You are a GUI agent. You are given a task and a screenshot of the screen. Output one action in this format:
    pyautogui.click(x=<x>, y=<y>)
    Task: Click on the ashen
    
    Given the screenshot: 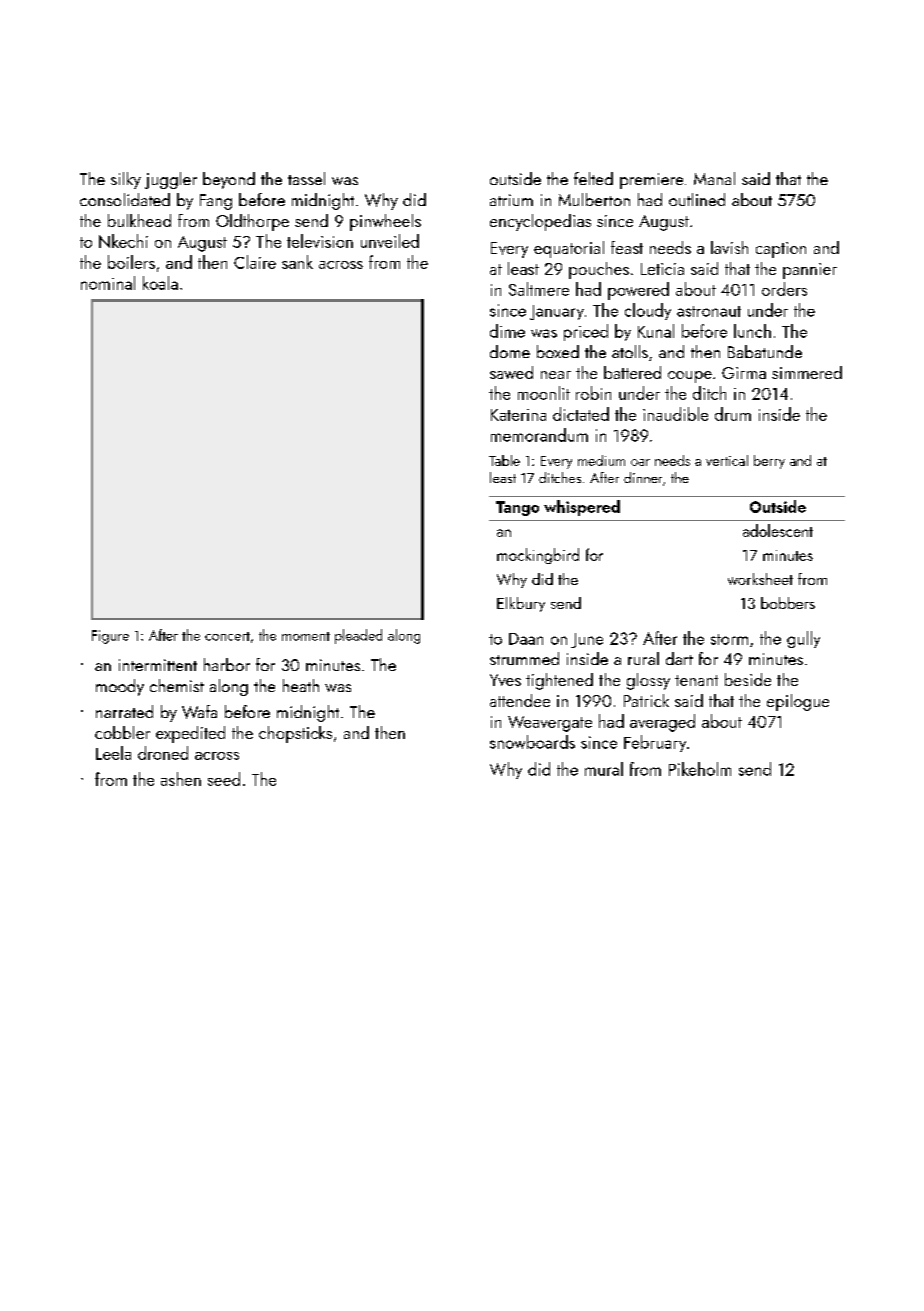 What is the action you would take?
    pyautogui.click(x=181, y=779)
